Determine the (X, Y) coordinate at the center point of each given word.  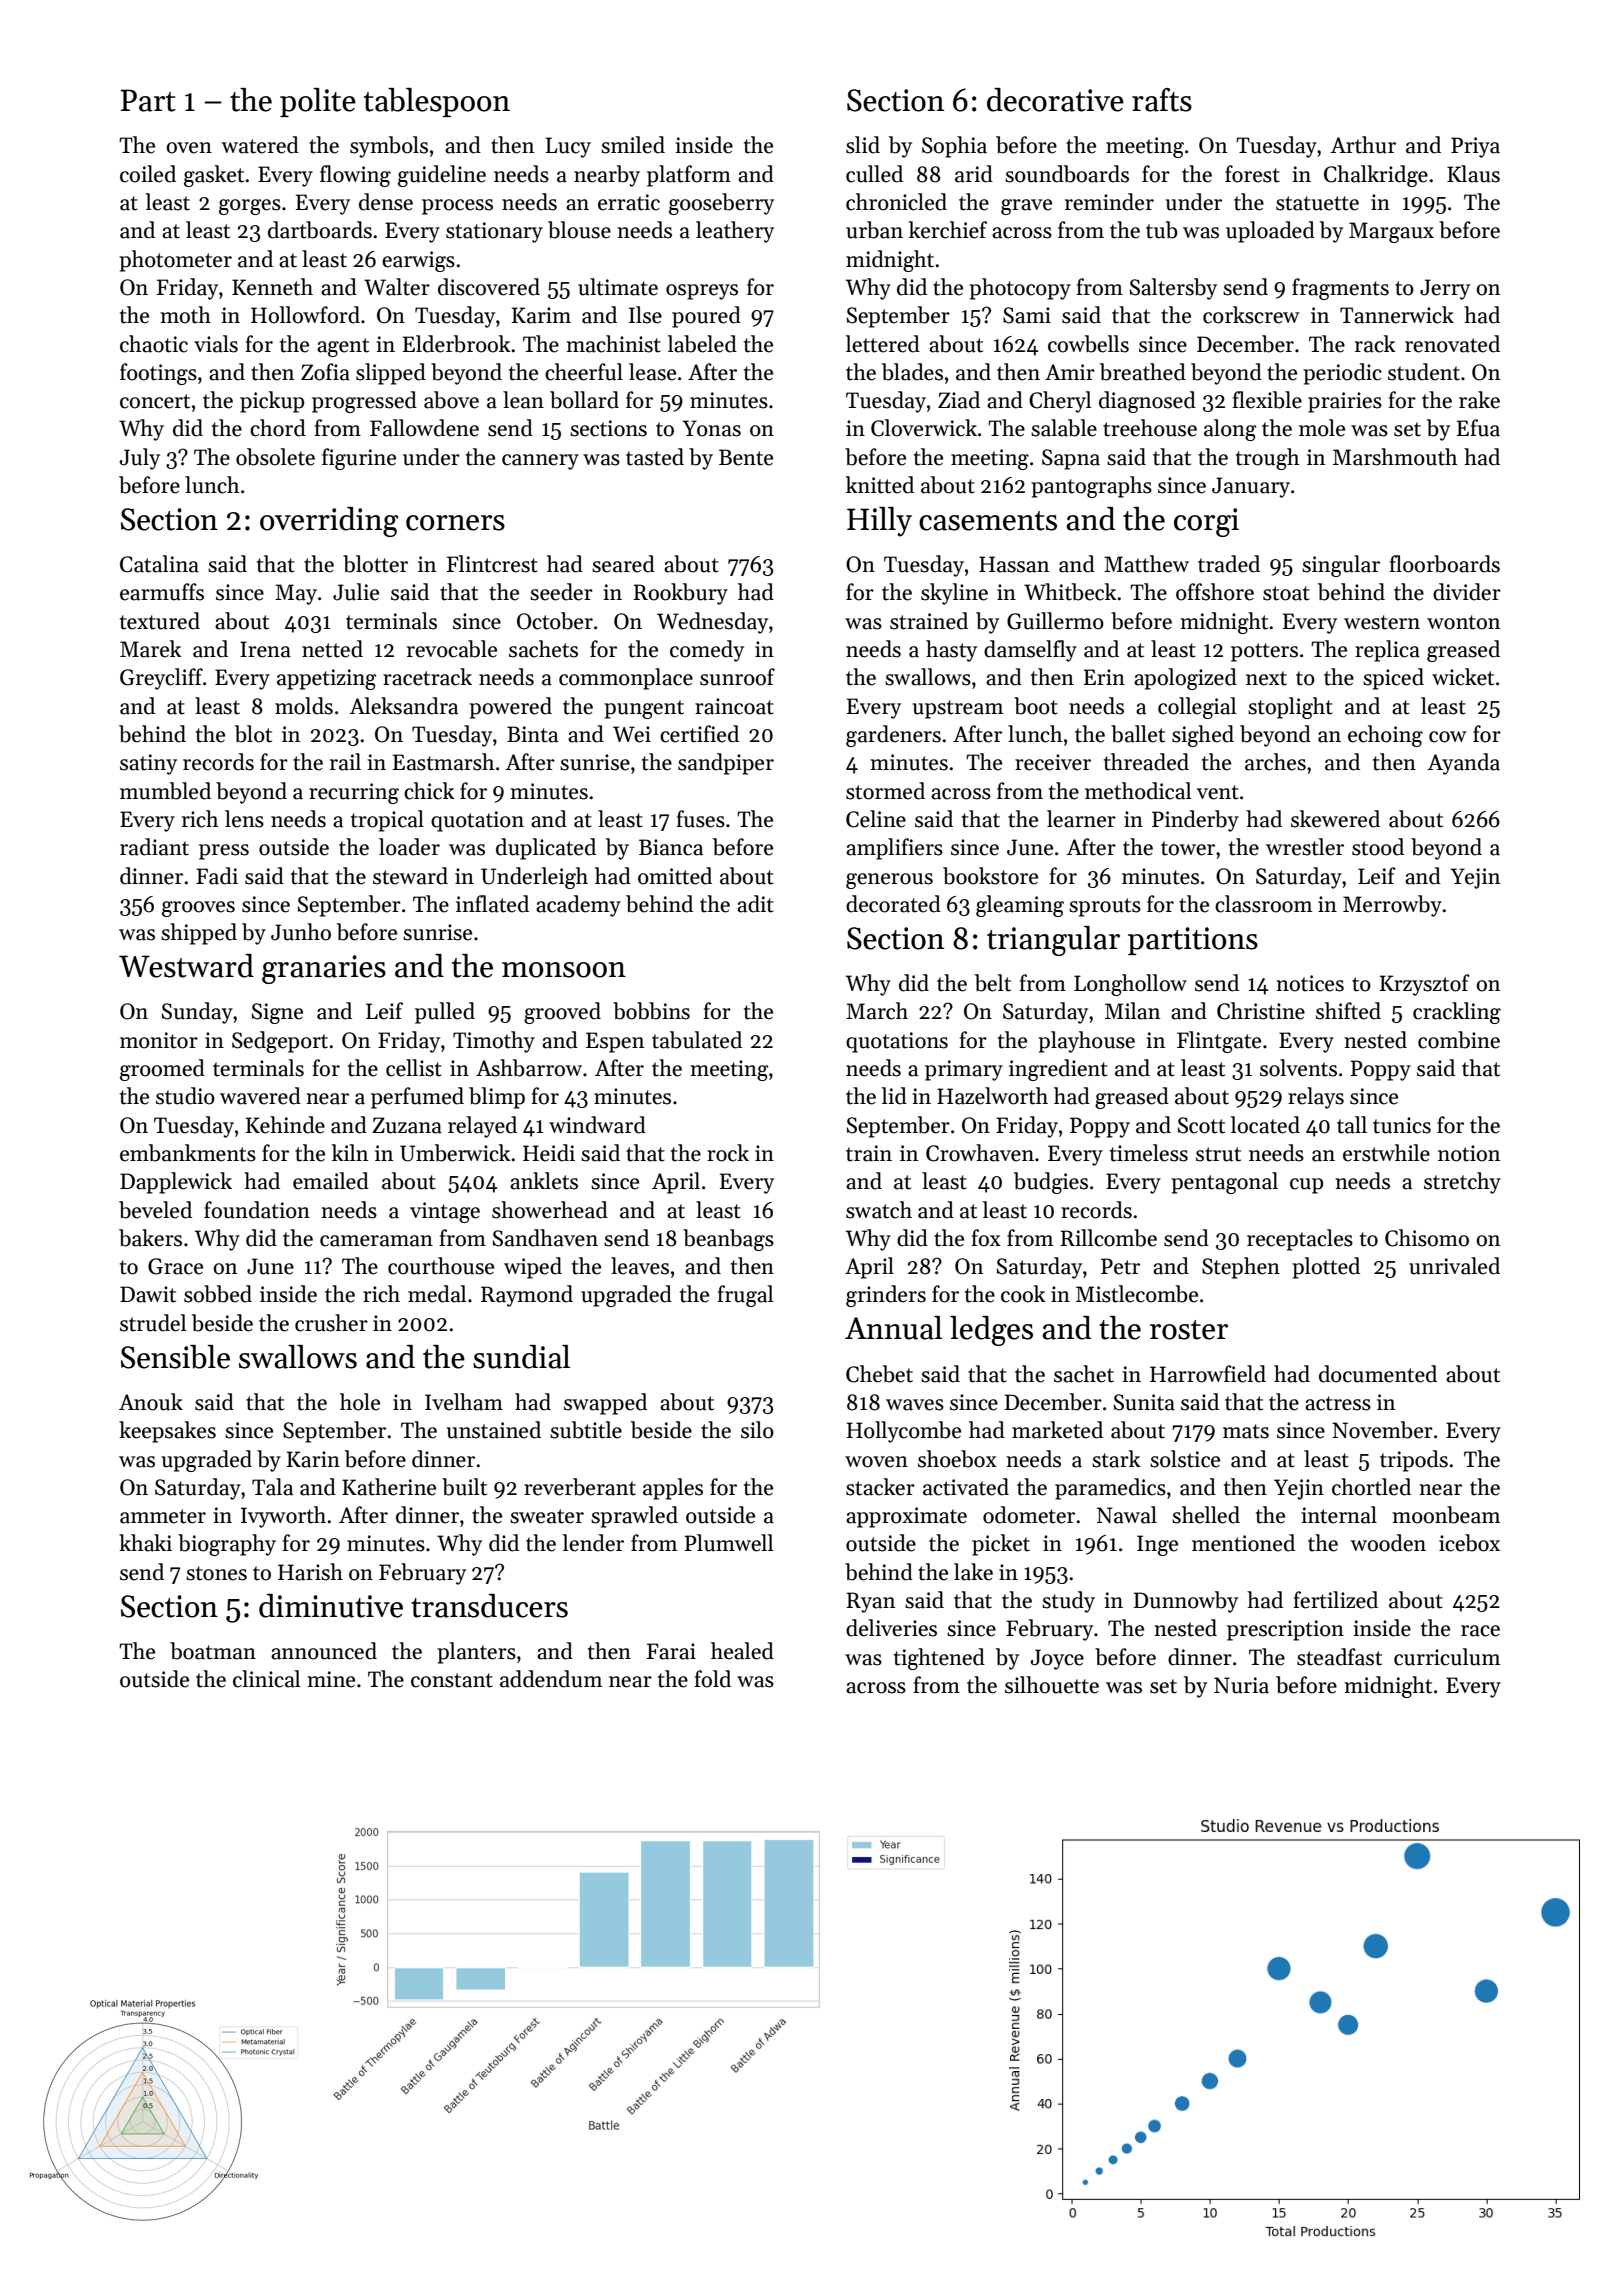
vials (216, 344)
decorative (1055, 100)
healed (742, 1651)
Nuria (1241, 1685)
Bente (746, 457)
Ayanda (1463, 764)
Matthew (1146, 564)
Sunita (1144, 1402)
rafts (1162, 100)
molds (304, 706)
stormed (885, 791)
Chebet (879, 1374)
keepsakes (167, 1432)
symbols (389, 147)
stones (216, 1573)
